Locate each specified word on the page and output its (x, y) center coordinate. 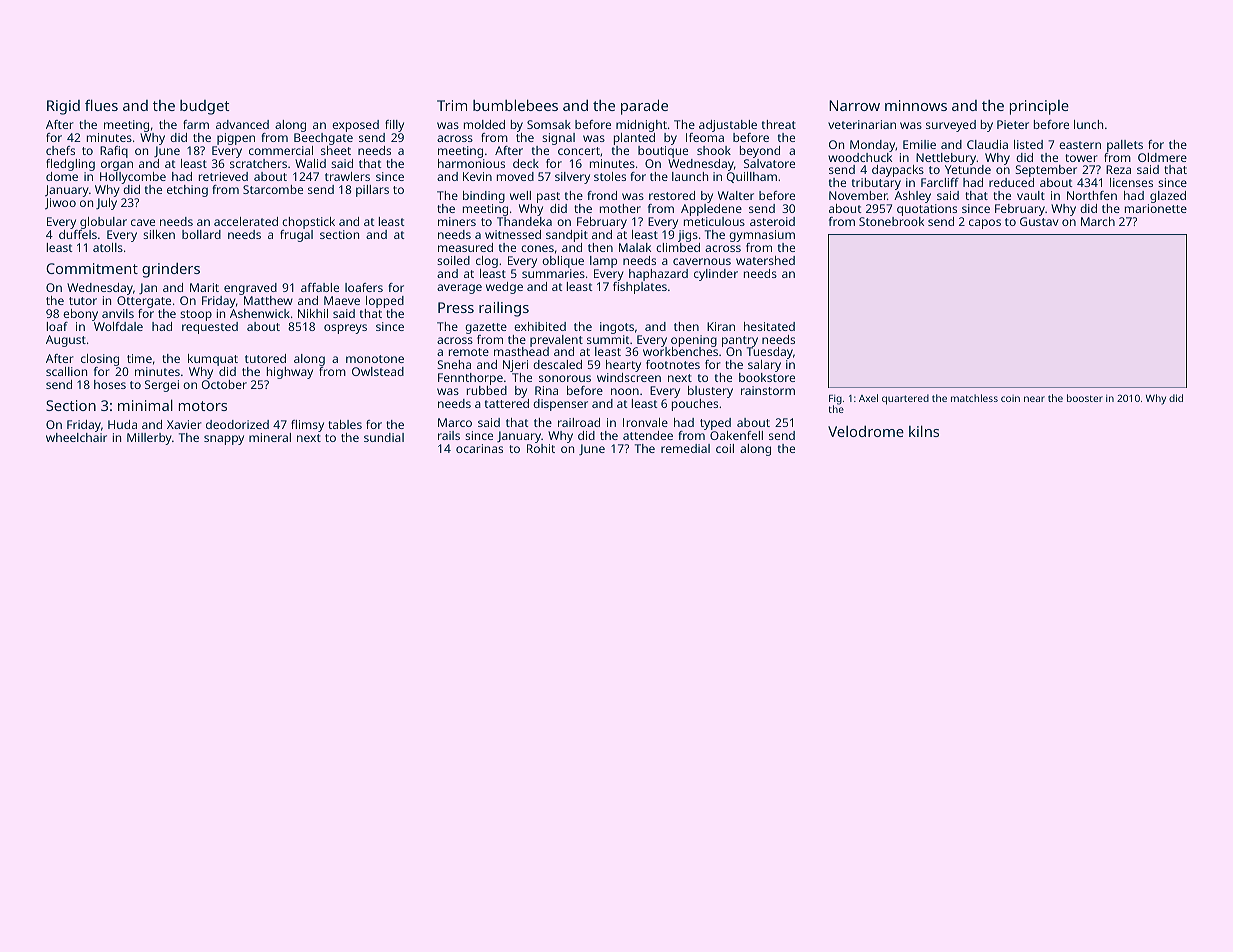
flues (101, 105)
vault (1031, 195)
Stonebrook (891, 221)
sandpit (567, 236)
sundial (384, 437)
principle (1039, 107)
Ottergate (144, 302)
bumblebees (515, 105)
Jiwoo (60, 204)
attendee (648, 435)
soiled (453, 260)
